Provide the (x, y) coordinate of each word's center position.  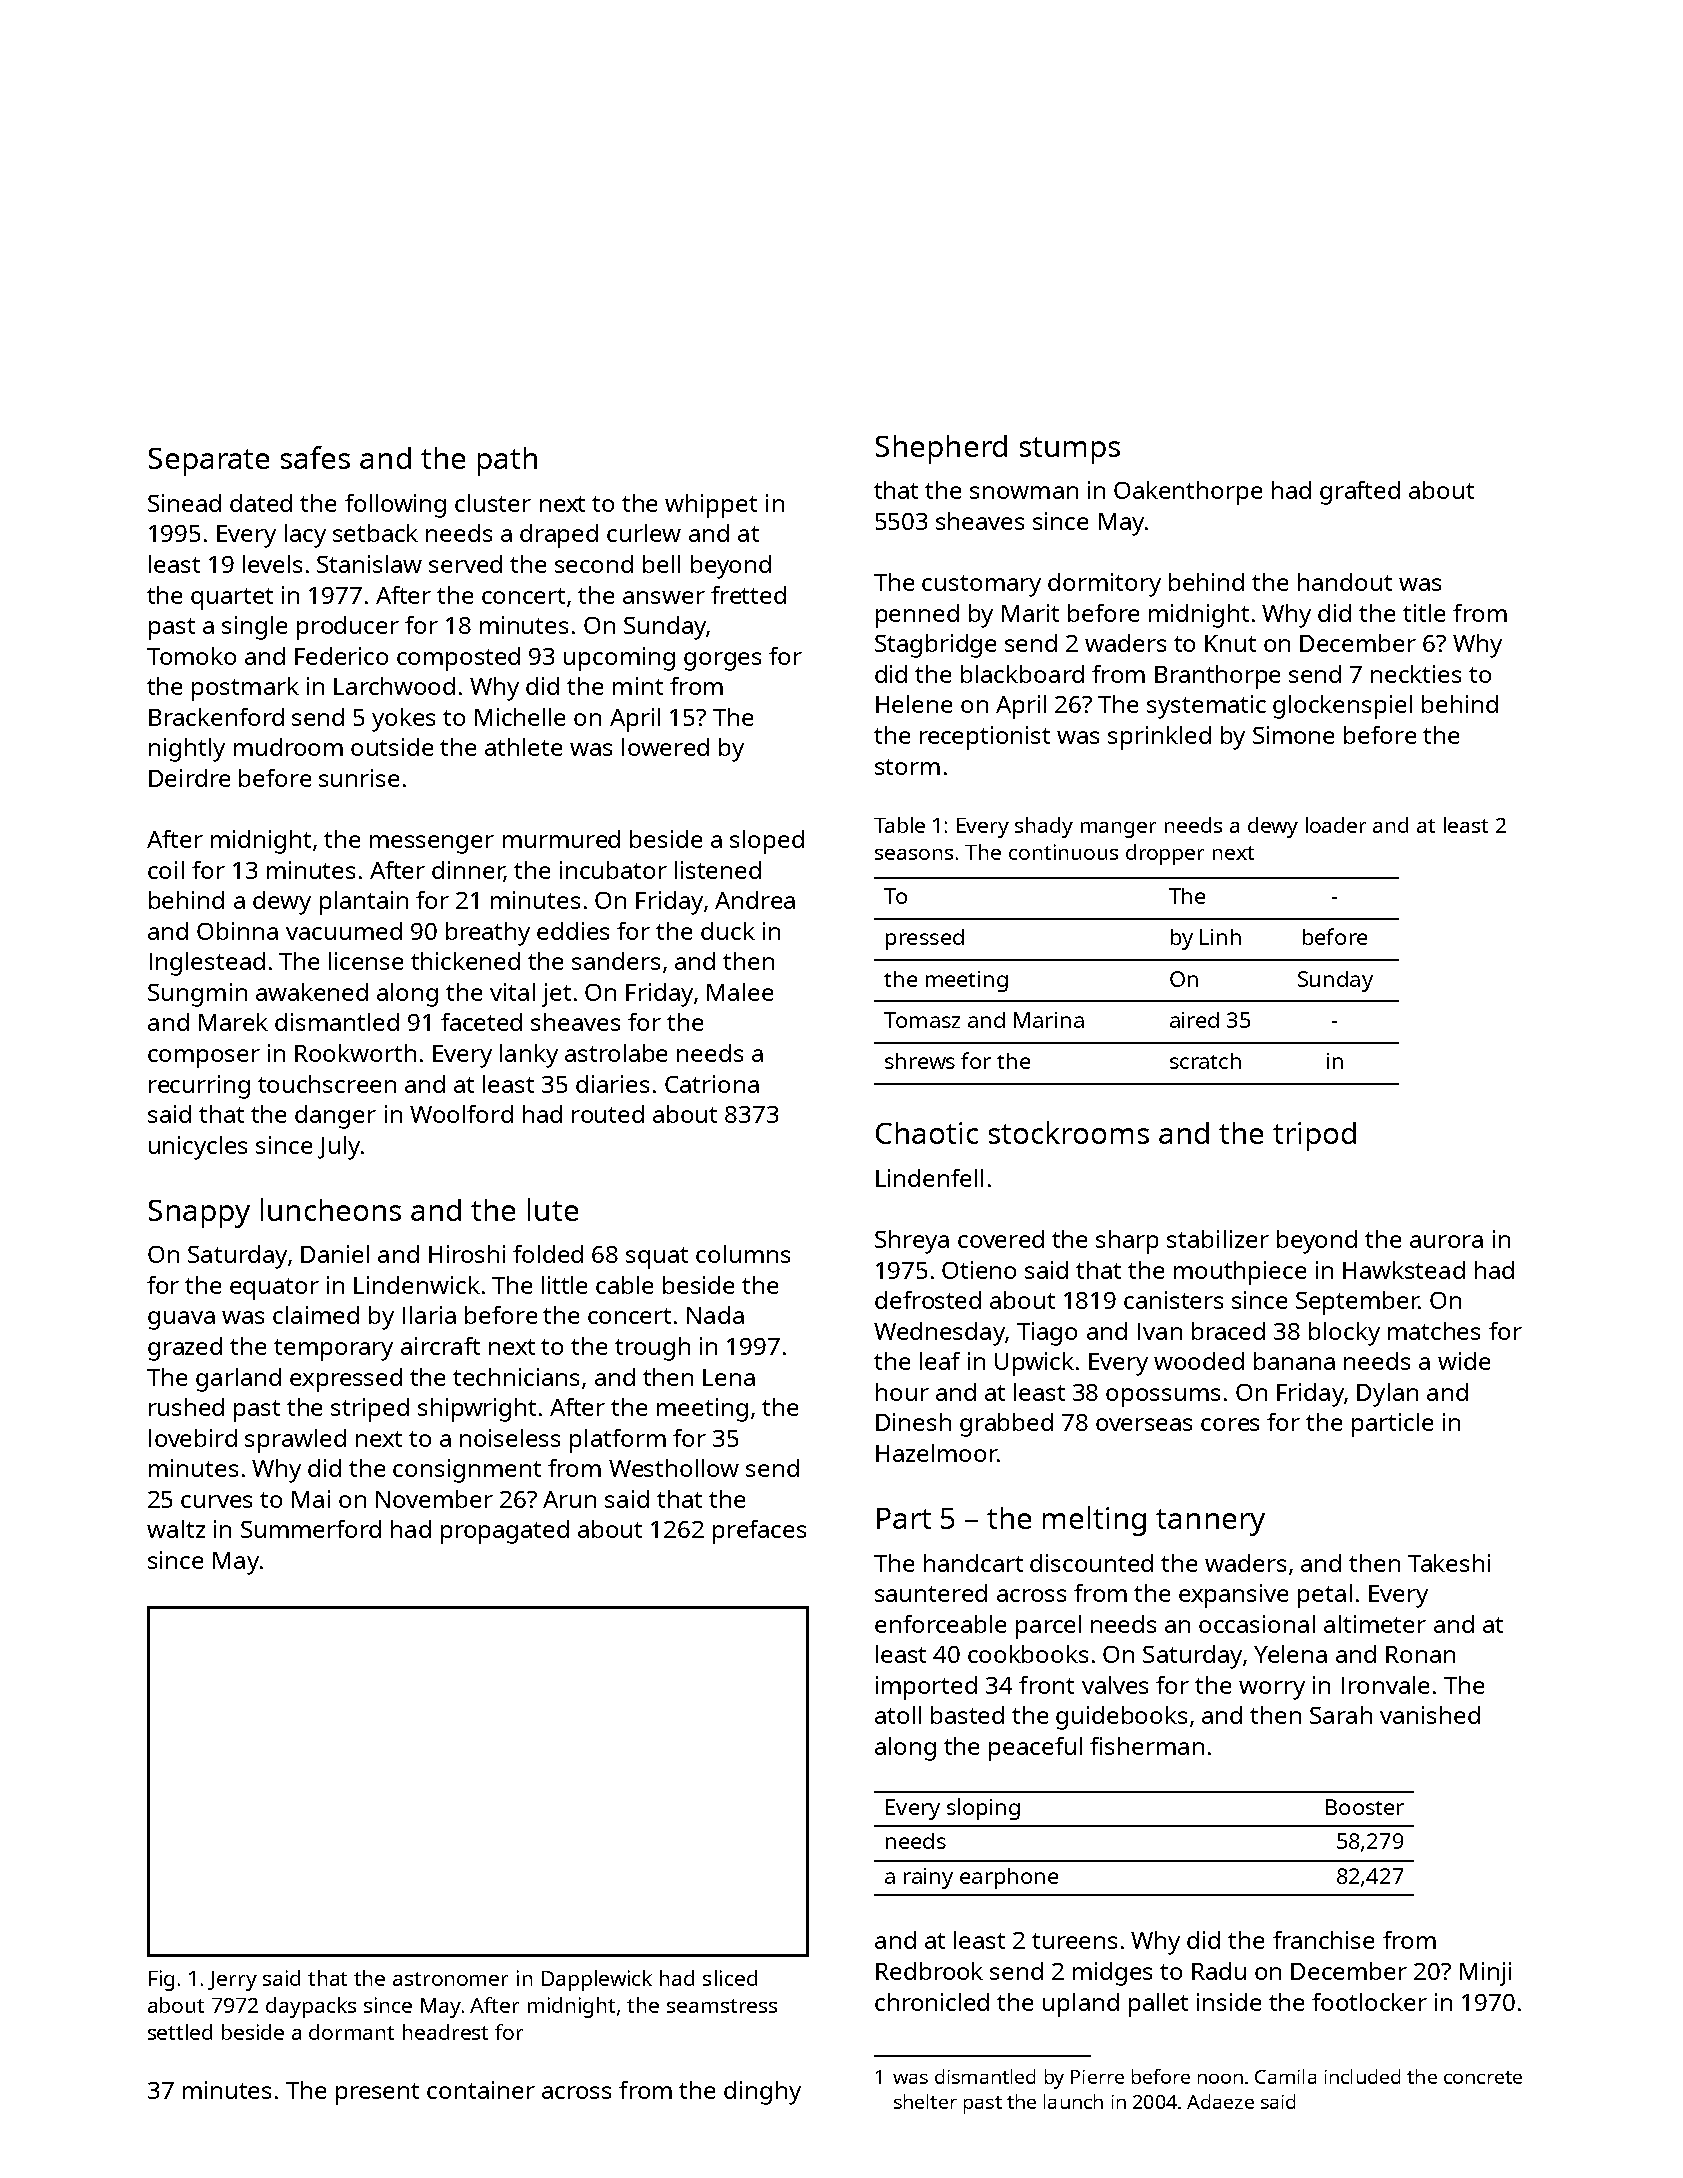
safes (315, 457)
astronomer (450, 1979)
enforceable (940, 1624)
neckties (1416, 674)
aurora (1446, 1241)
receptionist (985, 738)
